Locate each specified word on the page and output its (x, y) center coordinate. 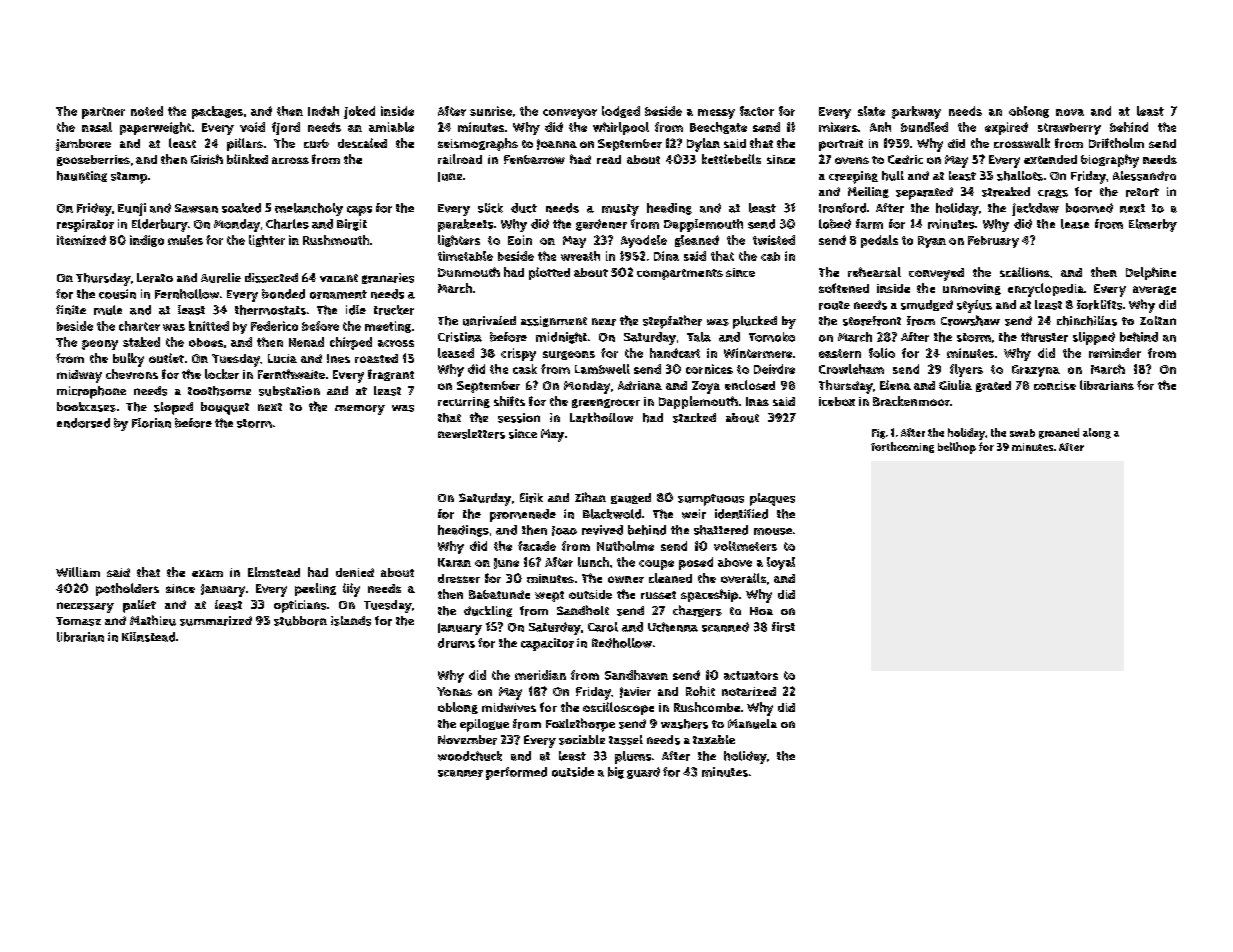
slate (871, 111)
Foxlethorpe (580, 725)
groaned (1059, 433)
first (783, 627)
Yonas (454, 691)
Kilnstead (148, 637)
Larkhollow (601, 417)
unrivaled (489, 321)
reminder (1115, 353)
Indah (323, 111)
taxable (714, 739)
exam (207, 573)
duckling (488, 611)
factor (757, 111)
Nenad (306, 342)
